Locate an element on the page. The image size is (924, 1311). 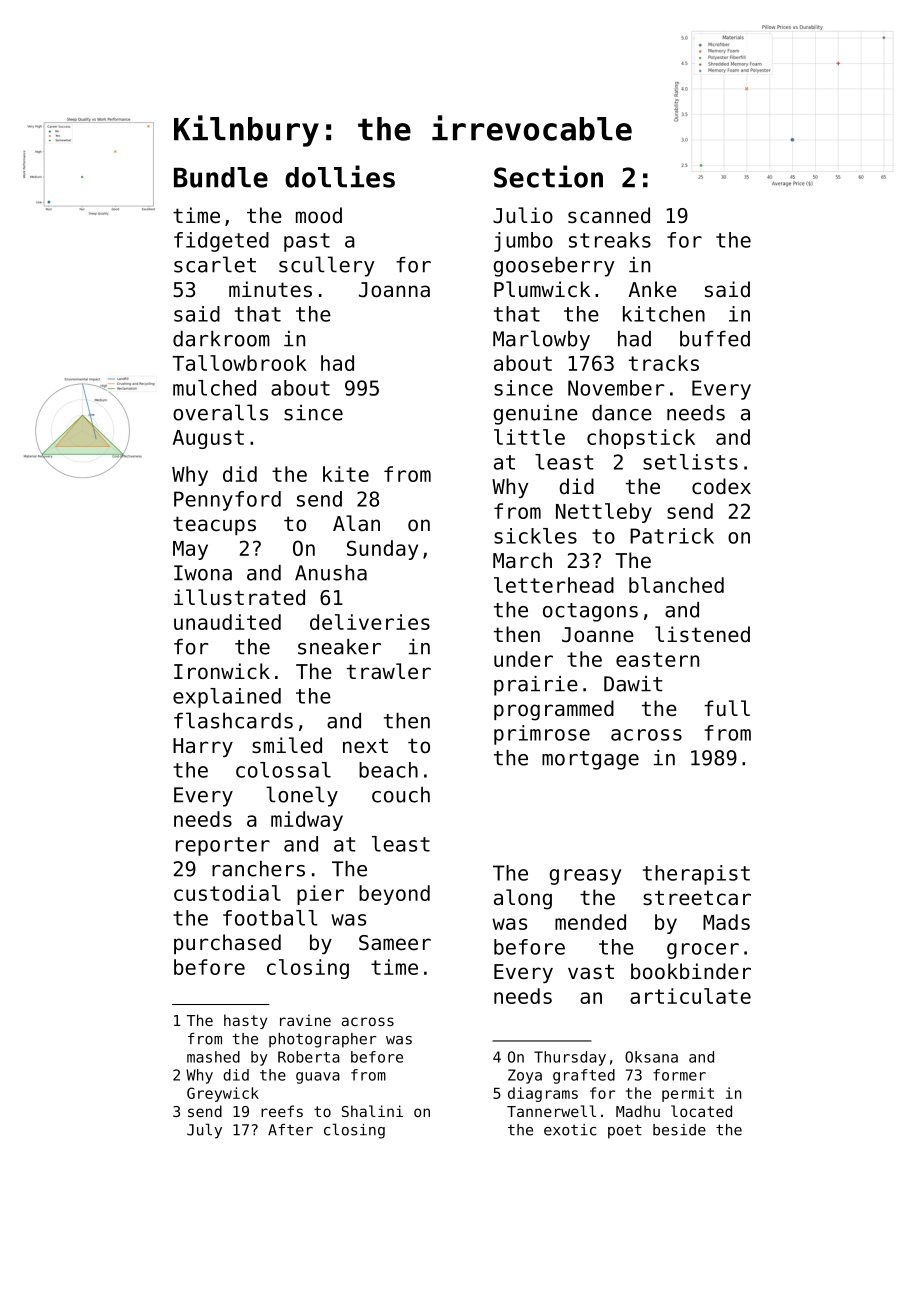
kite is located at coordinates (346, 474).
